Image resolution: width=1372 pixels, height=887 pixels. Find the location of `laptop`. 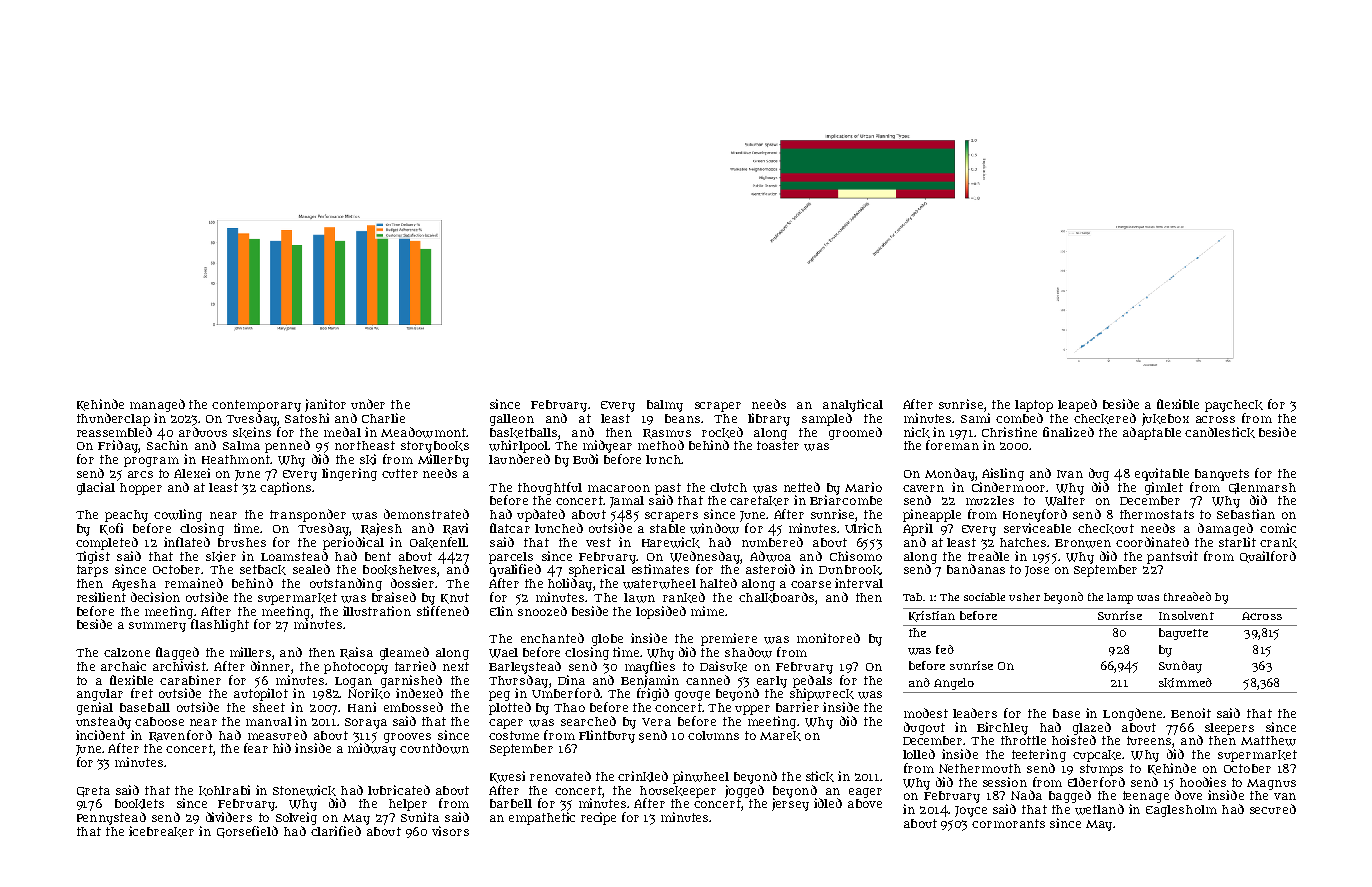

laptop is located at coordinates (1034, 406).
